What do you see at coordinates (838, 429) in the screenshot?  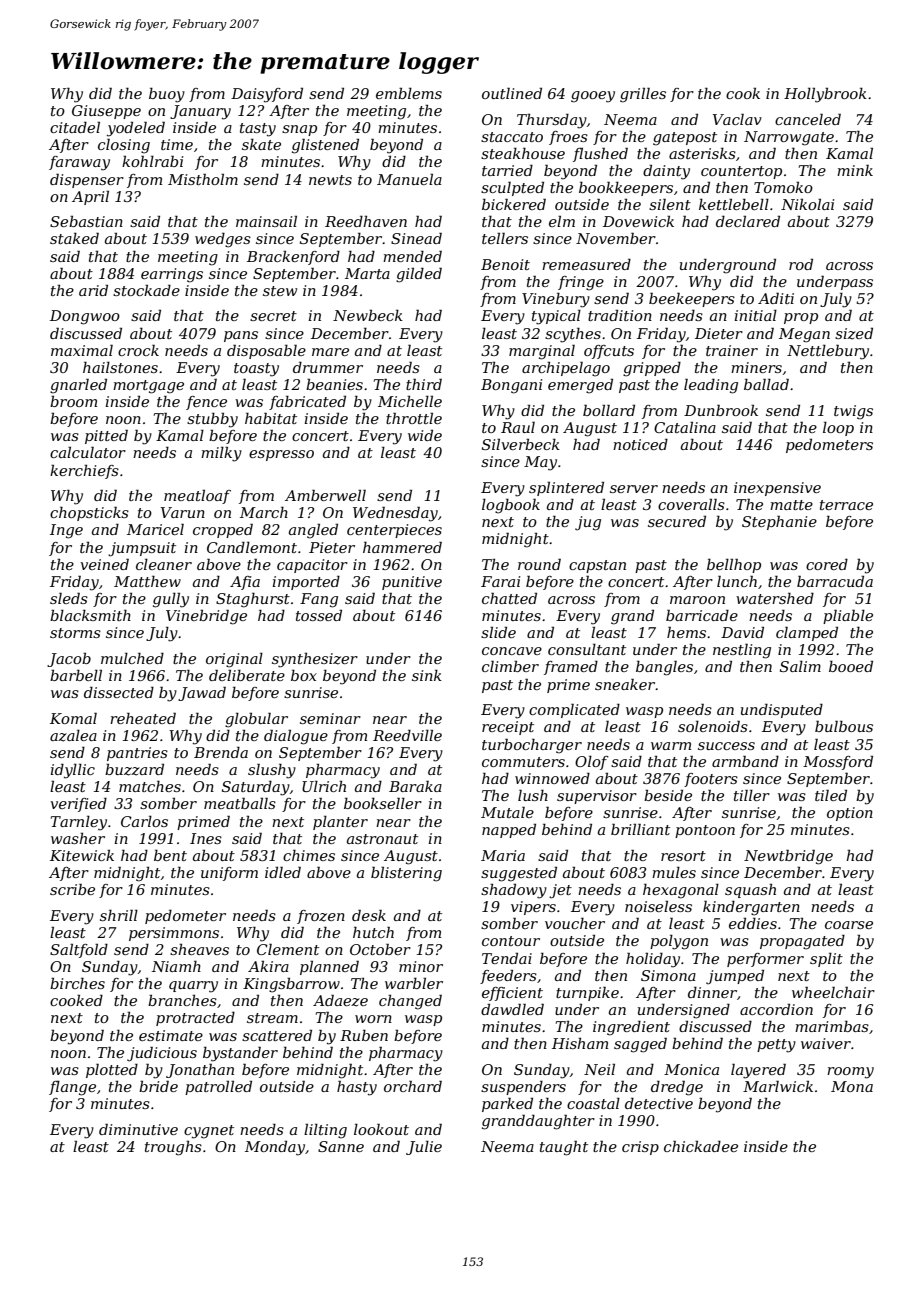 I see `loop` at bounding box center [838, 429].
